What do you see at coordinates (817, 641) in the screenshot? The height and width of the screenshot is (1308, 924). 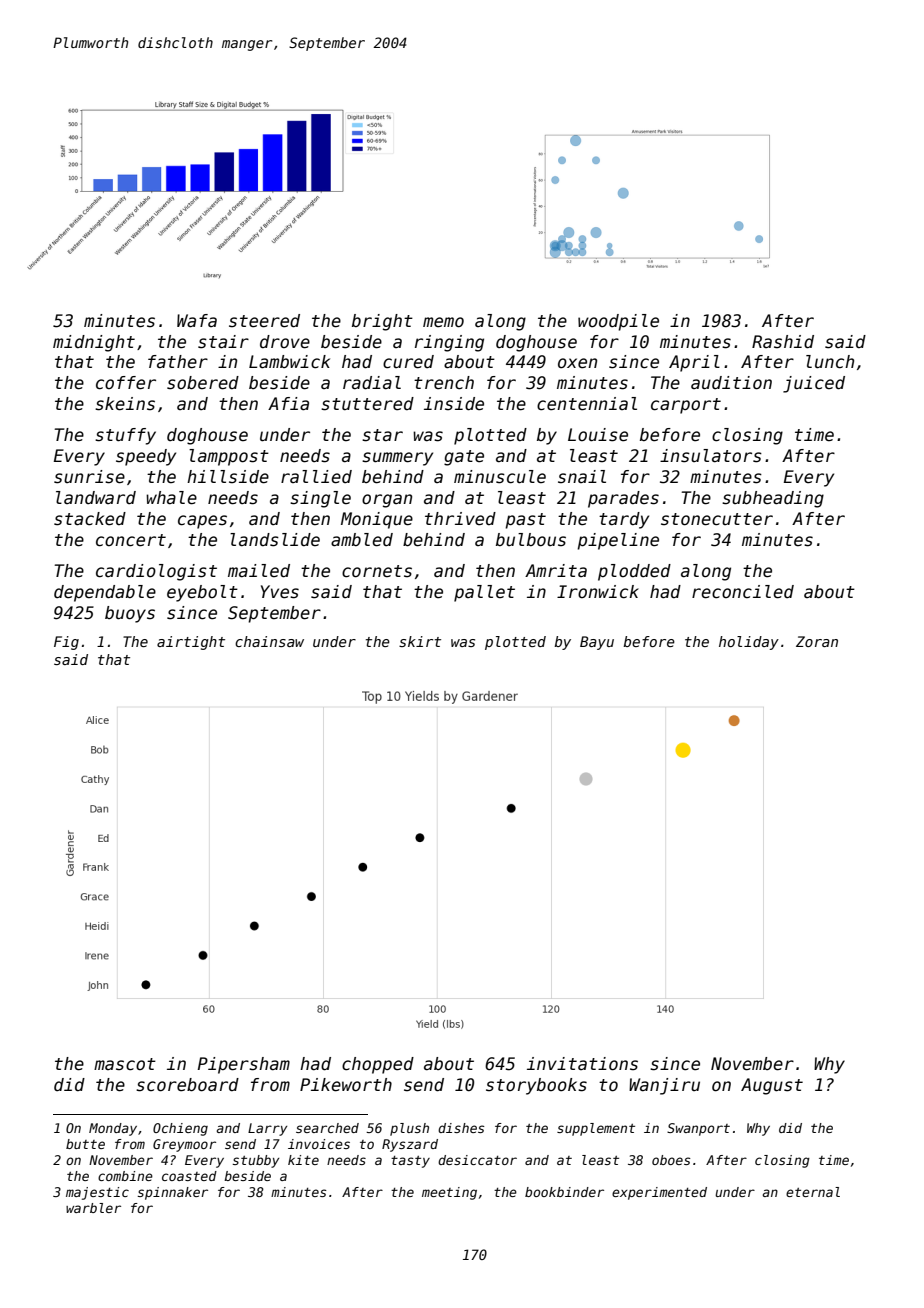 I see `Zoran` at bounding box center [817, 641].
